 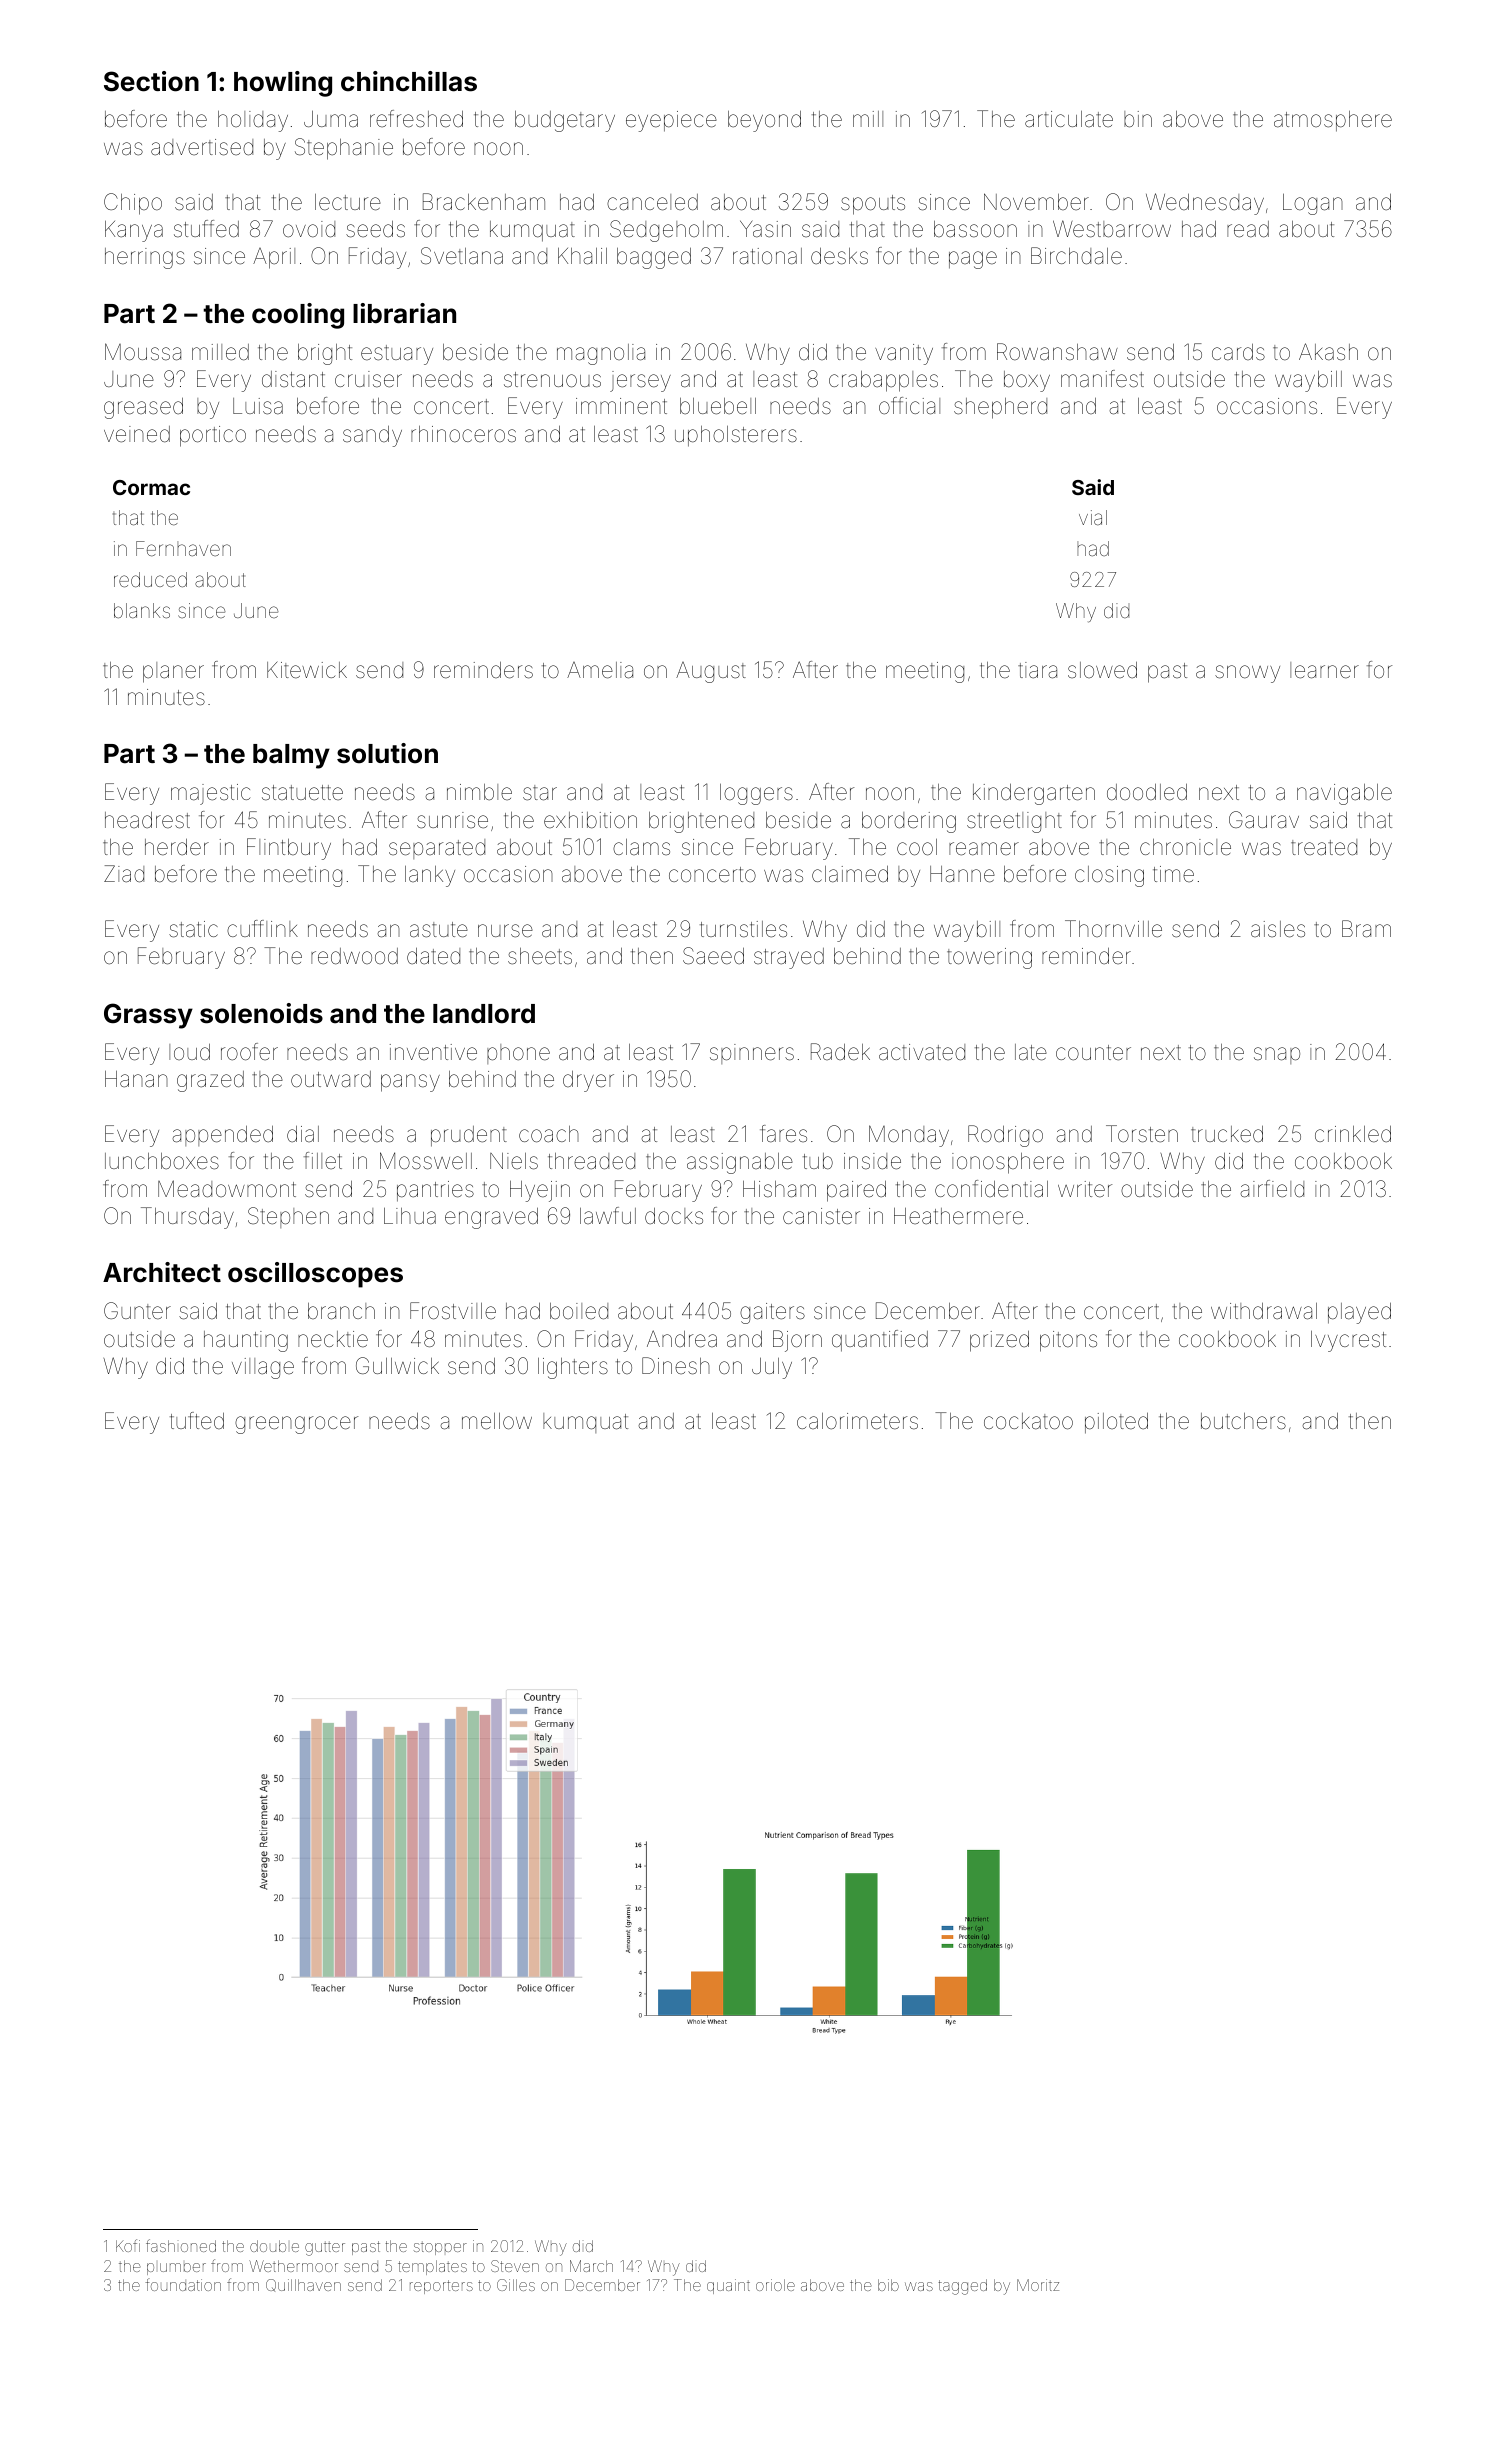 I want to click on Moussa, so click(x=143, y=352).
